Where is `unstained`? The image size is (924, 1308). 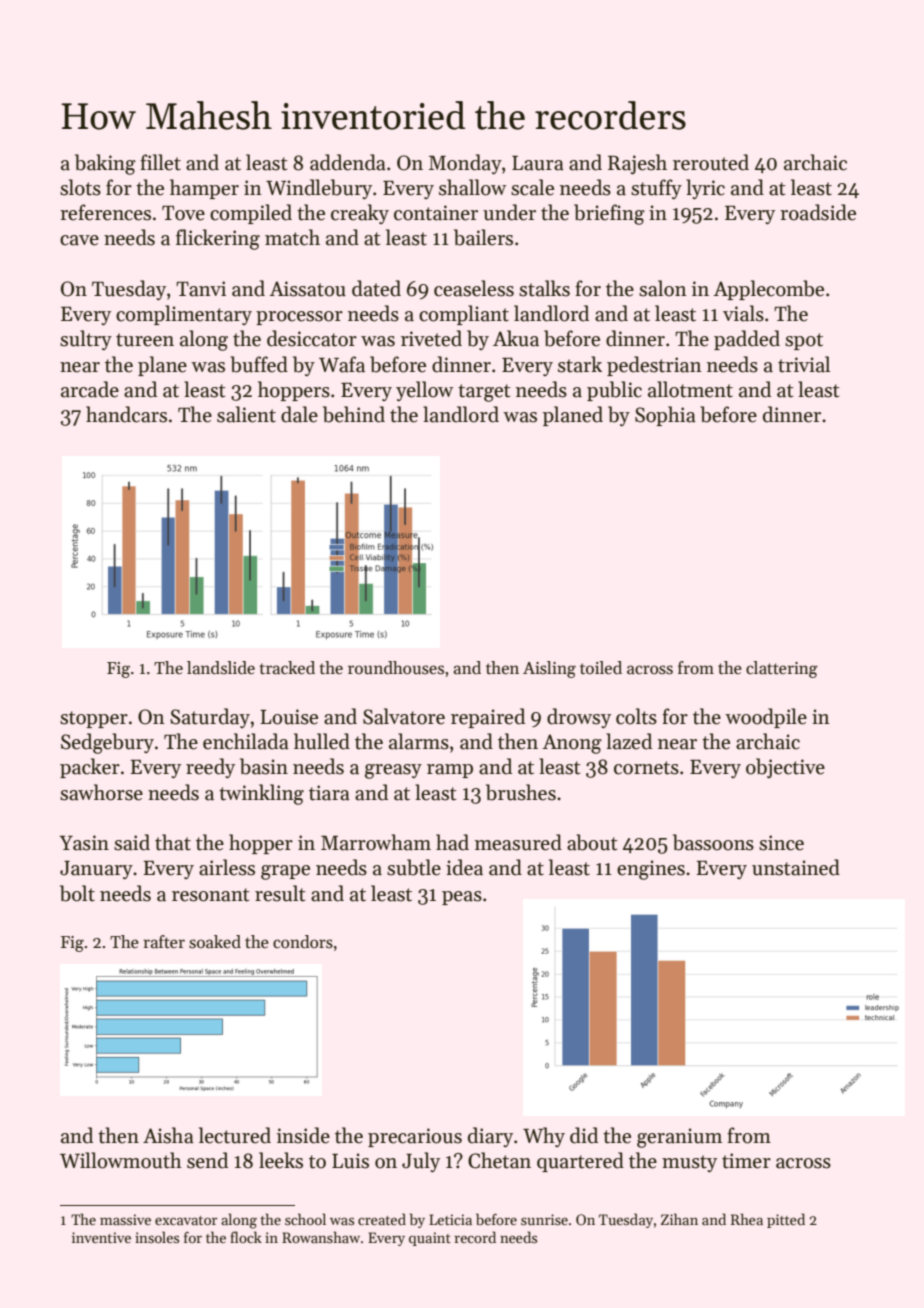 unstained is located at coordinates (796, 867).
